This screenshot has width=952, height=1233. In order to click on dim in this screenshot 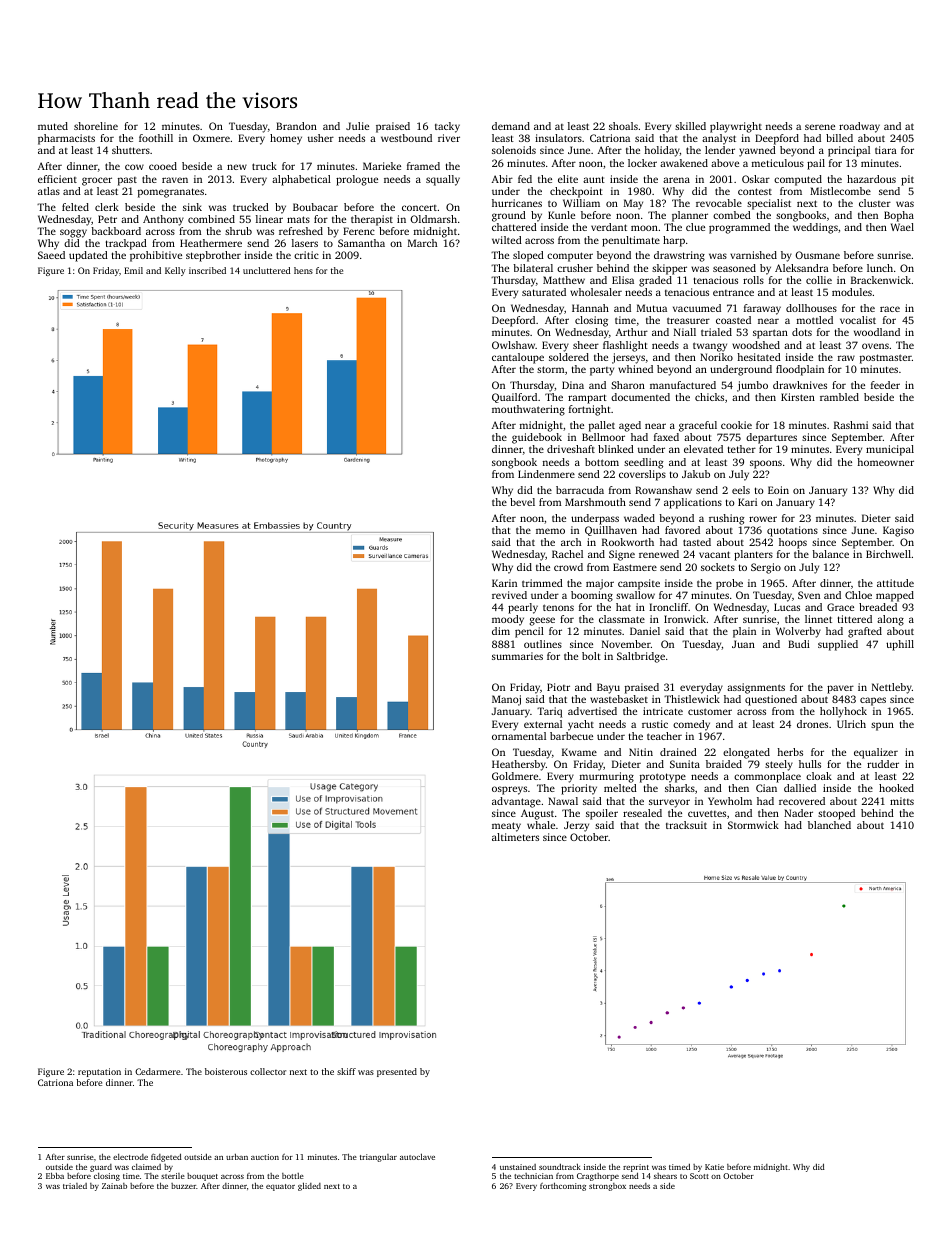, I will do `click(501, 631)`.
